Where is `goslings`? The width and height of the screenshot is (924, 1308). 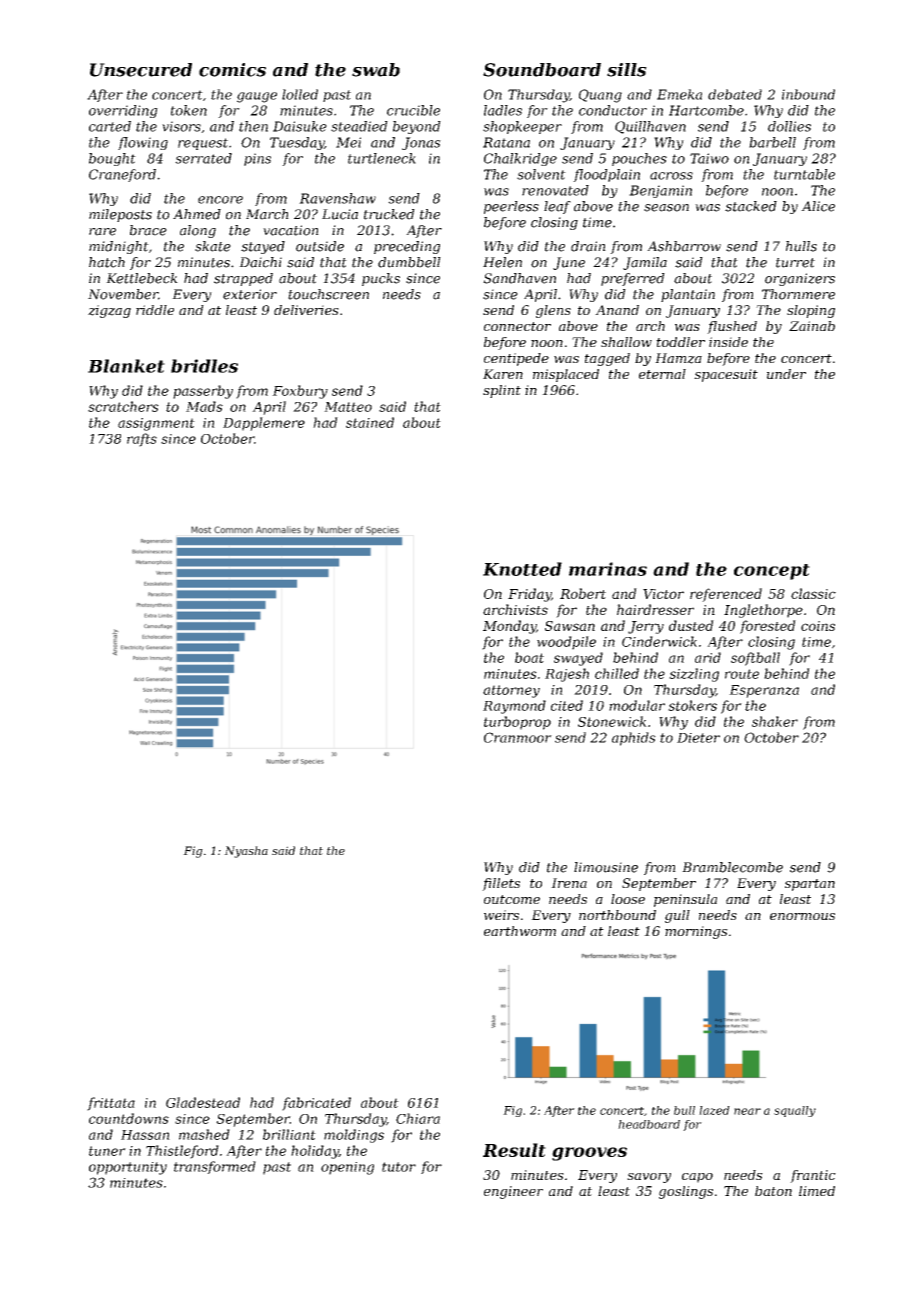
goslings is located at coordinates (686, 1192).
